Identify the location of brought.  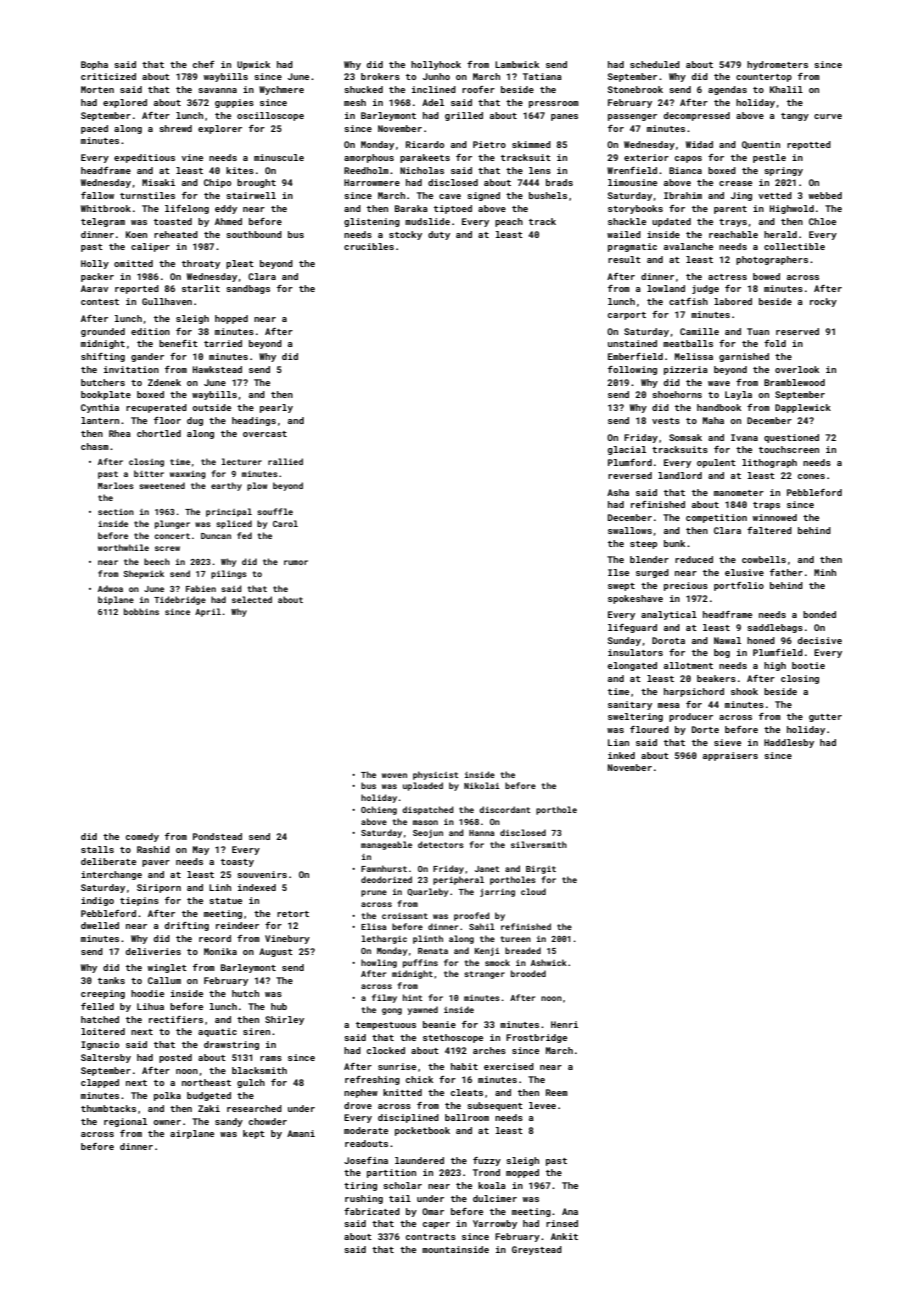
(256, 183).
